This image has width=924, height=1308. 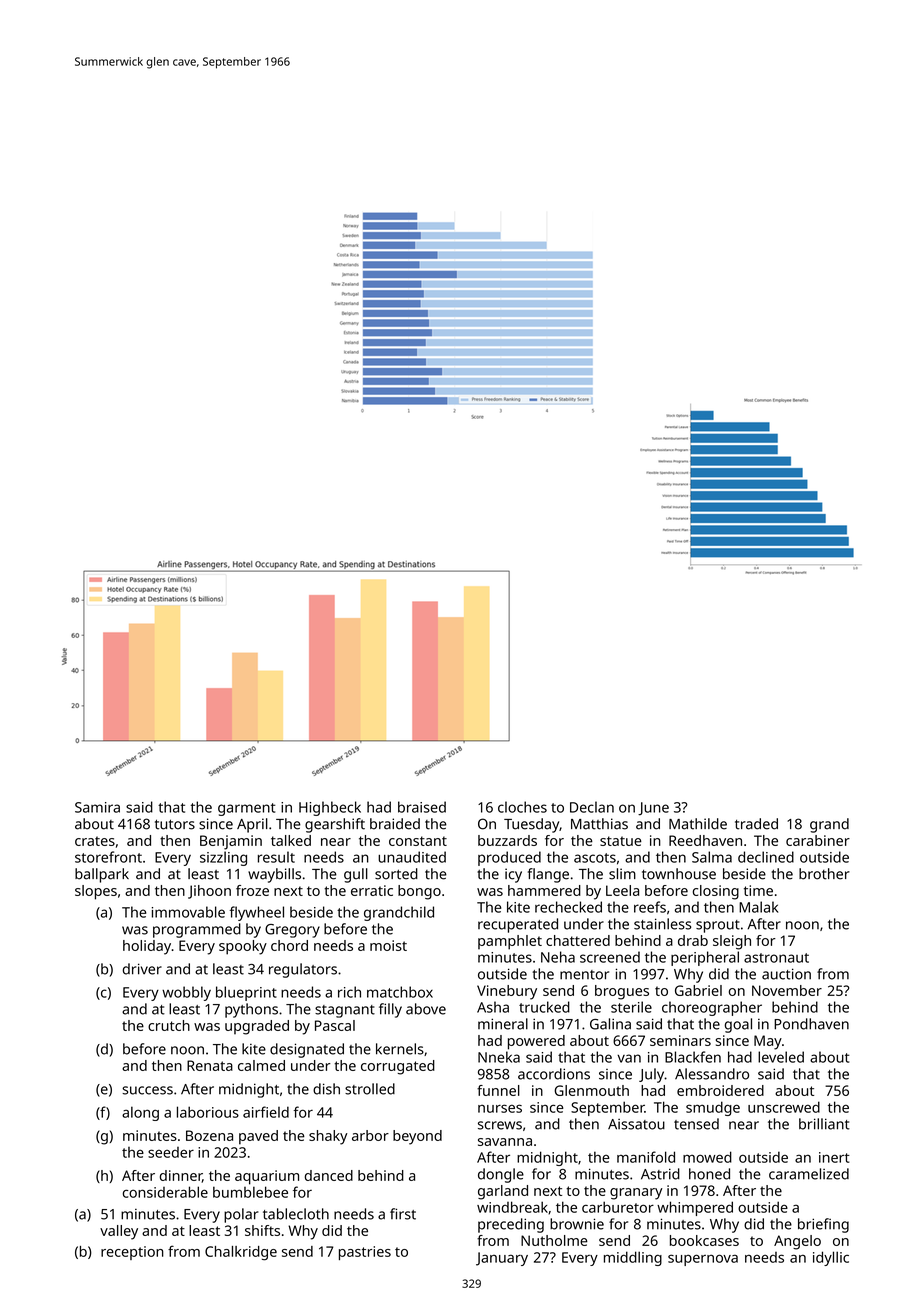 I want to click on unscrewed, so click(x=784, y=1107).
